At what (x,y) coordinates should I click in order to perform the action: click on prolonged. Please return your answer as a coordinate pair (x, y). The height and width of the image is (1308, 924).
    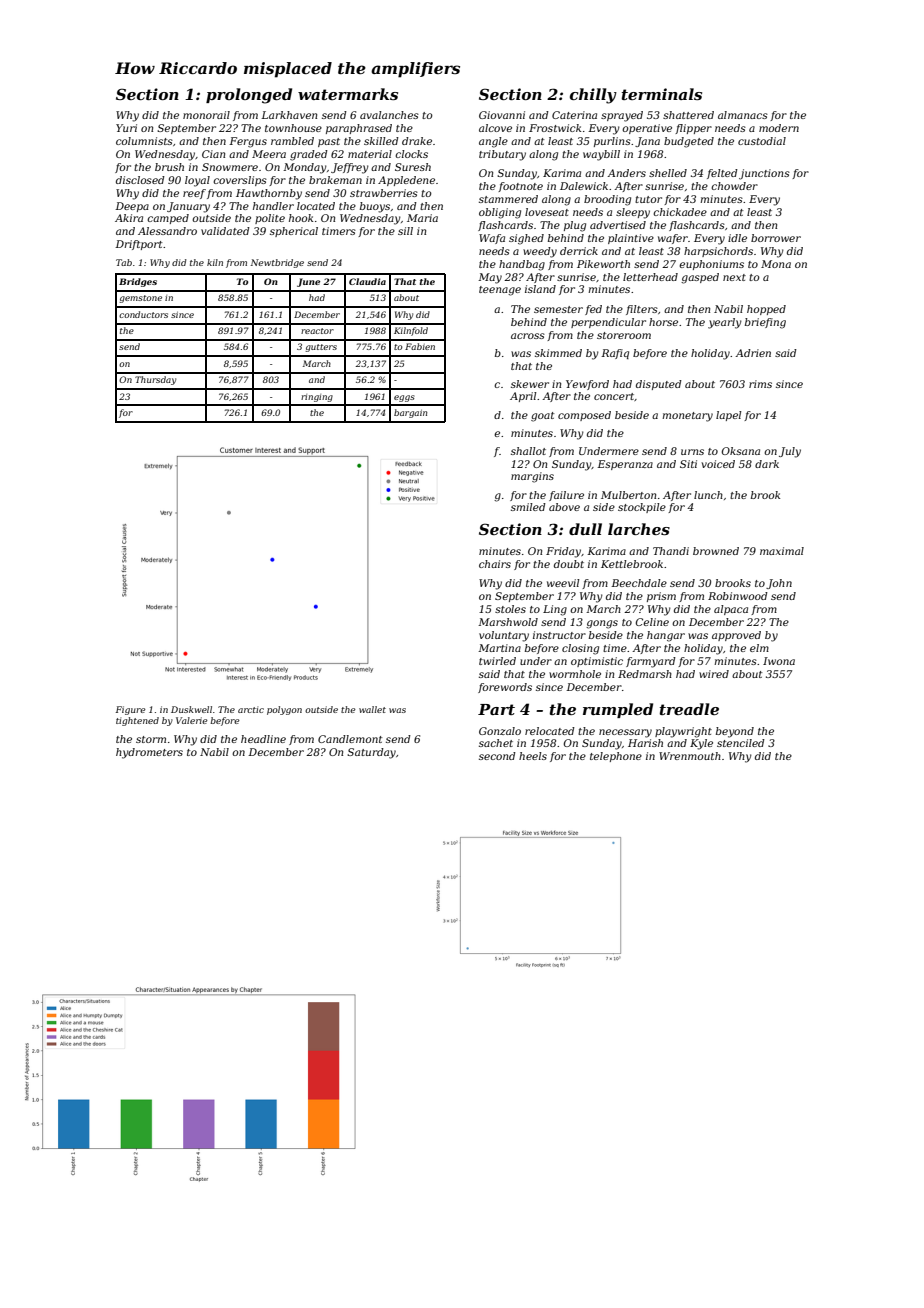
    Looking at the image, I should click on (249, 96).
